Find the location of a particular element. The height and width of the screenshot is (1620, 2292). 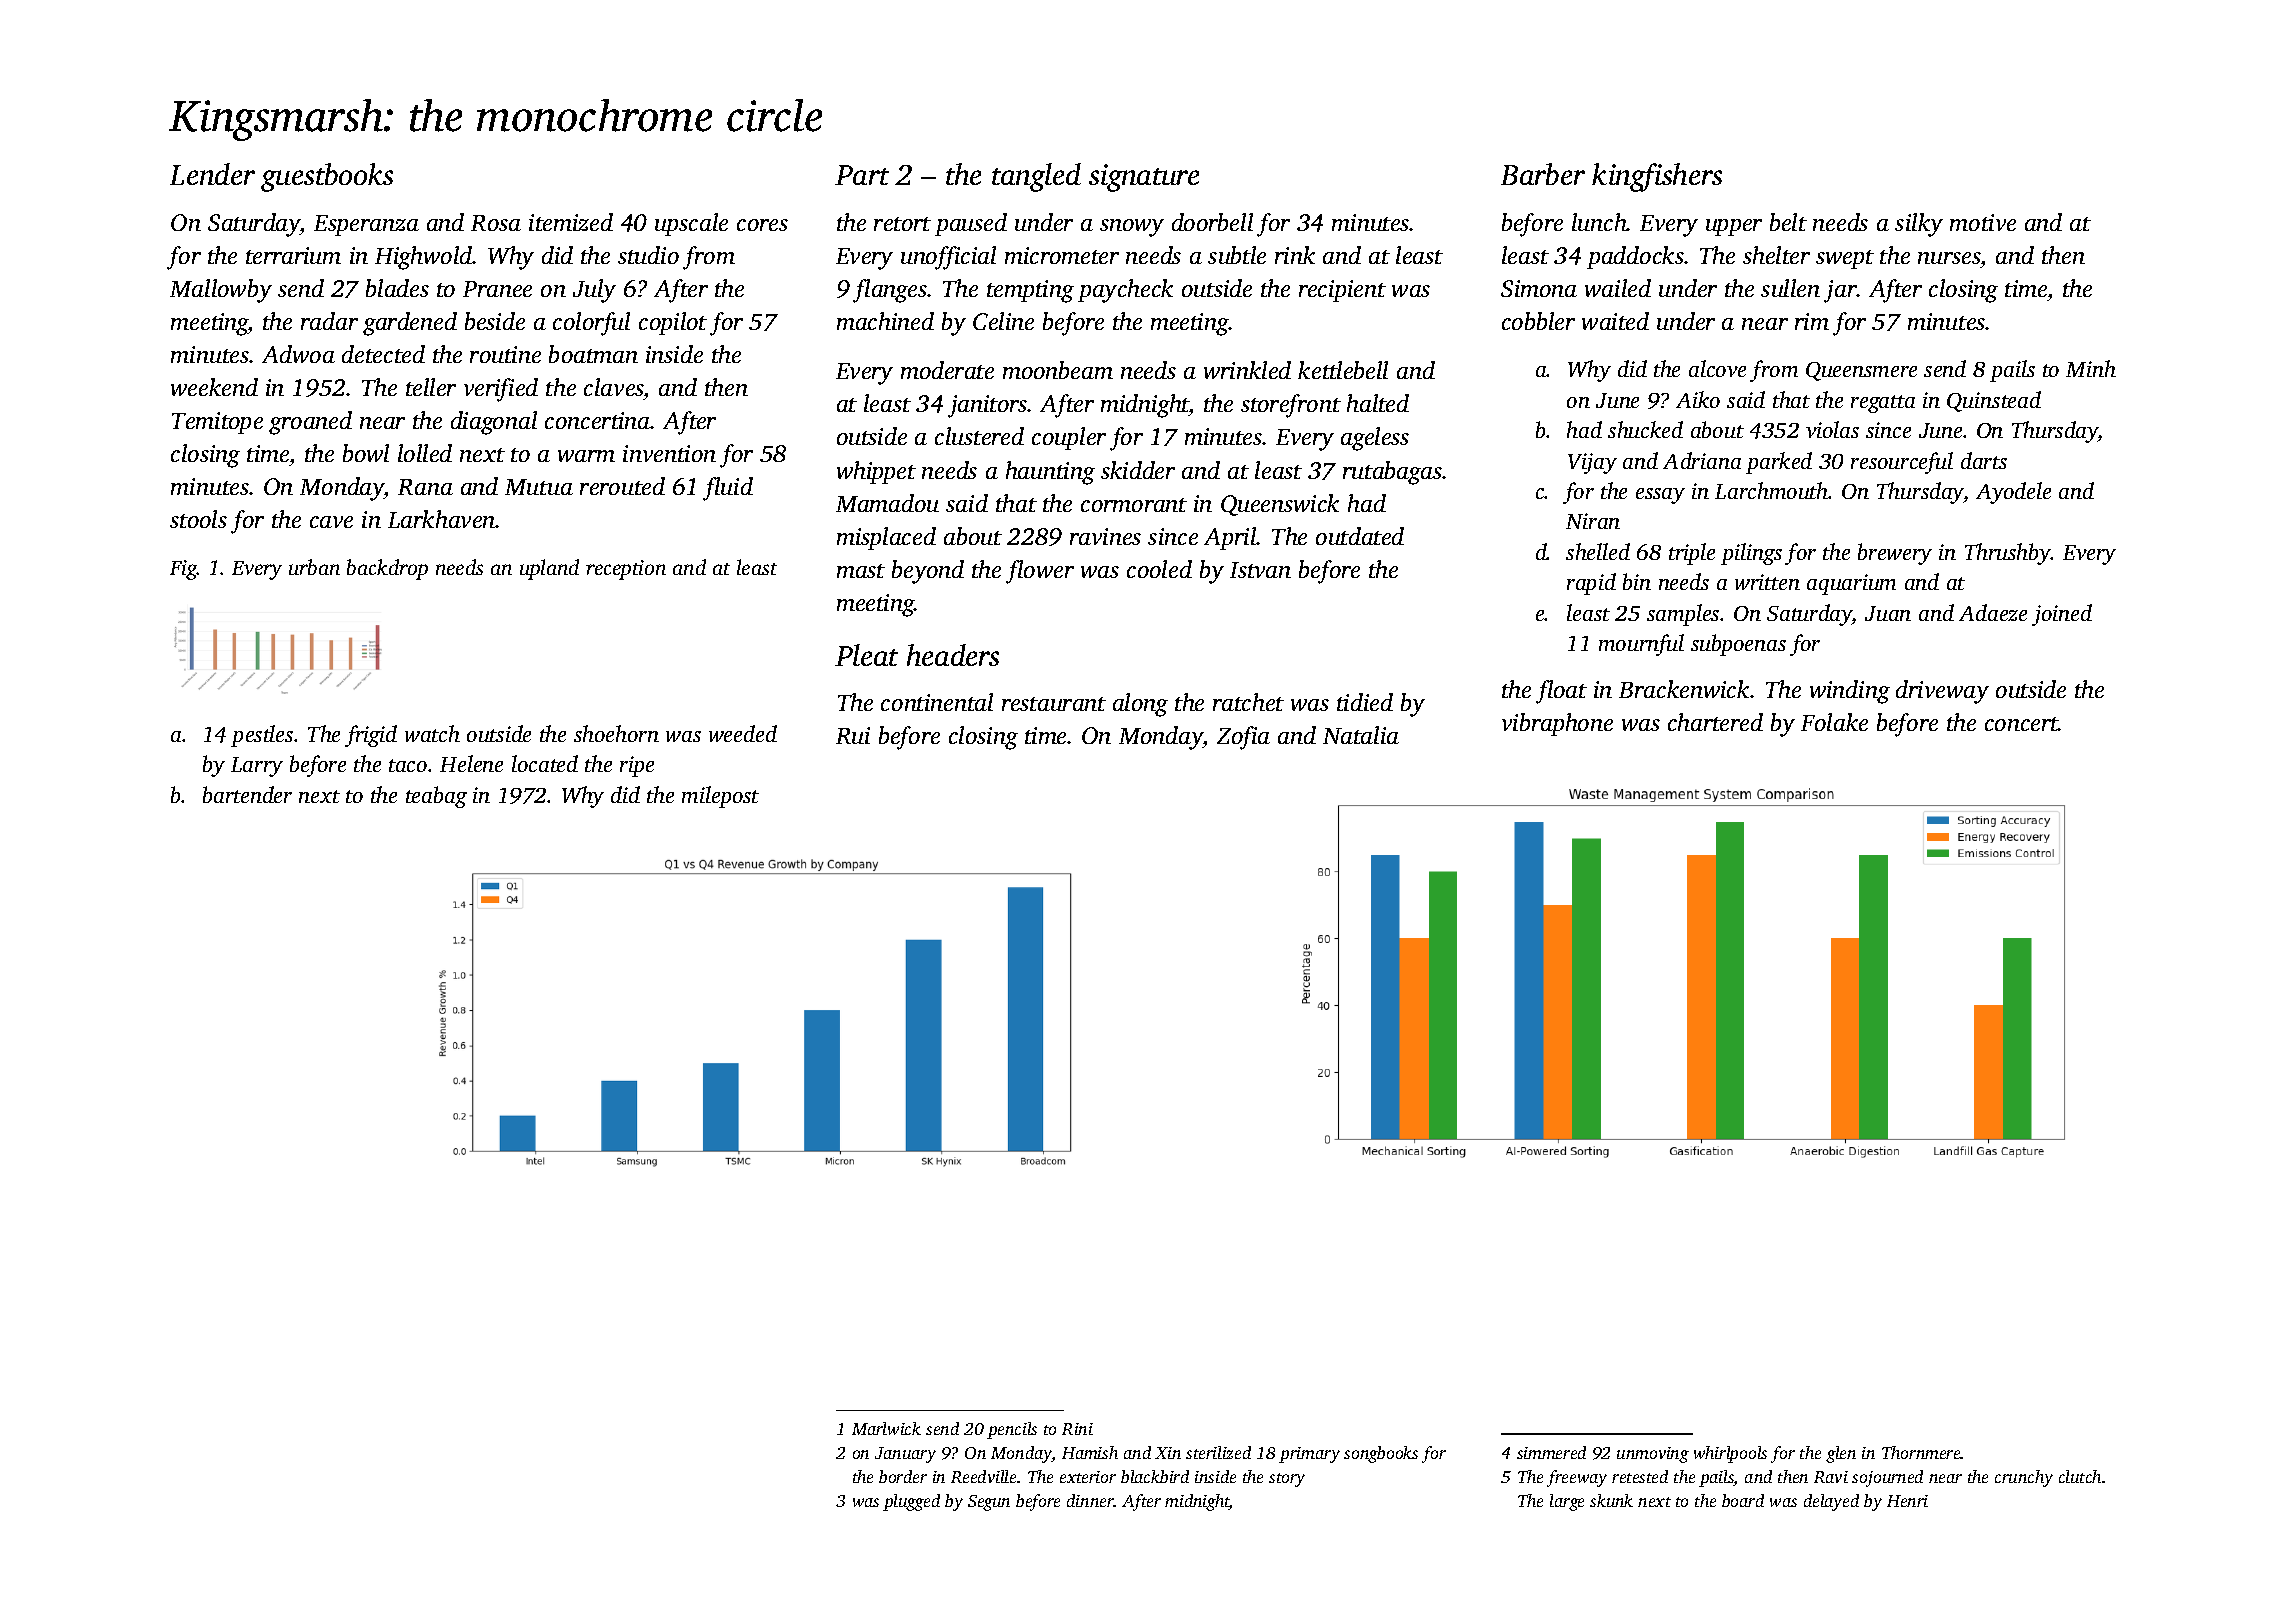

Henri is located at coordinates (1907, 1501).
